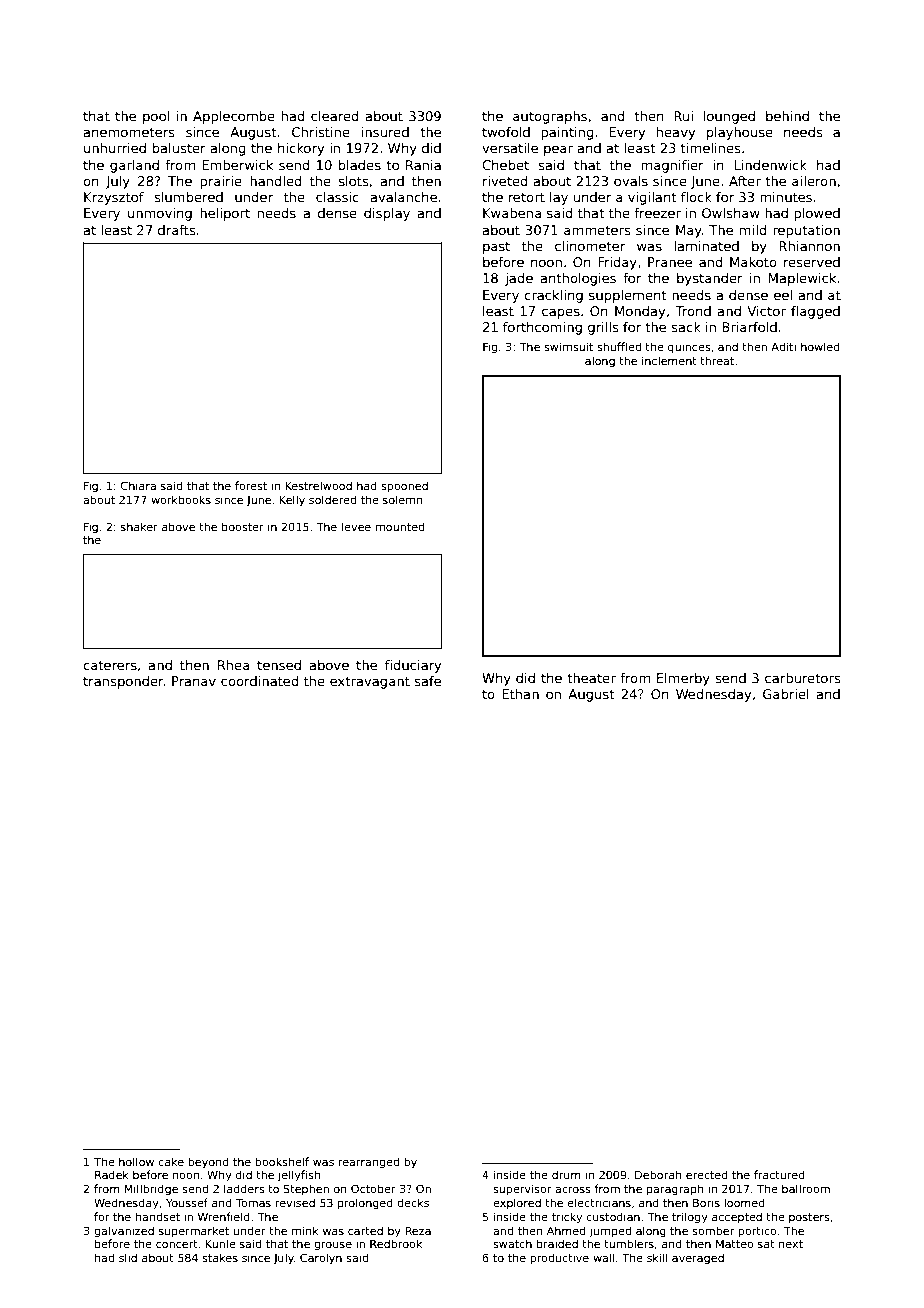 Image resolution: width=924 pixels, height=1308 pixels. I want to click on Ethan, so click(520, 694).
